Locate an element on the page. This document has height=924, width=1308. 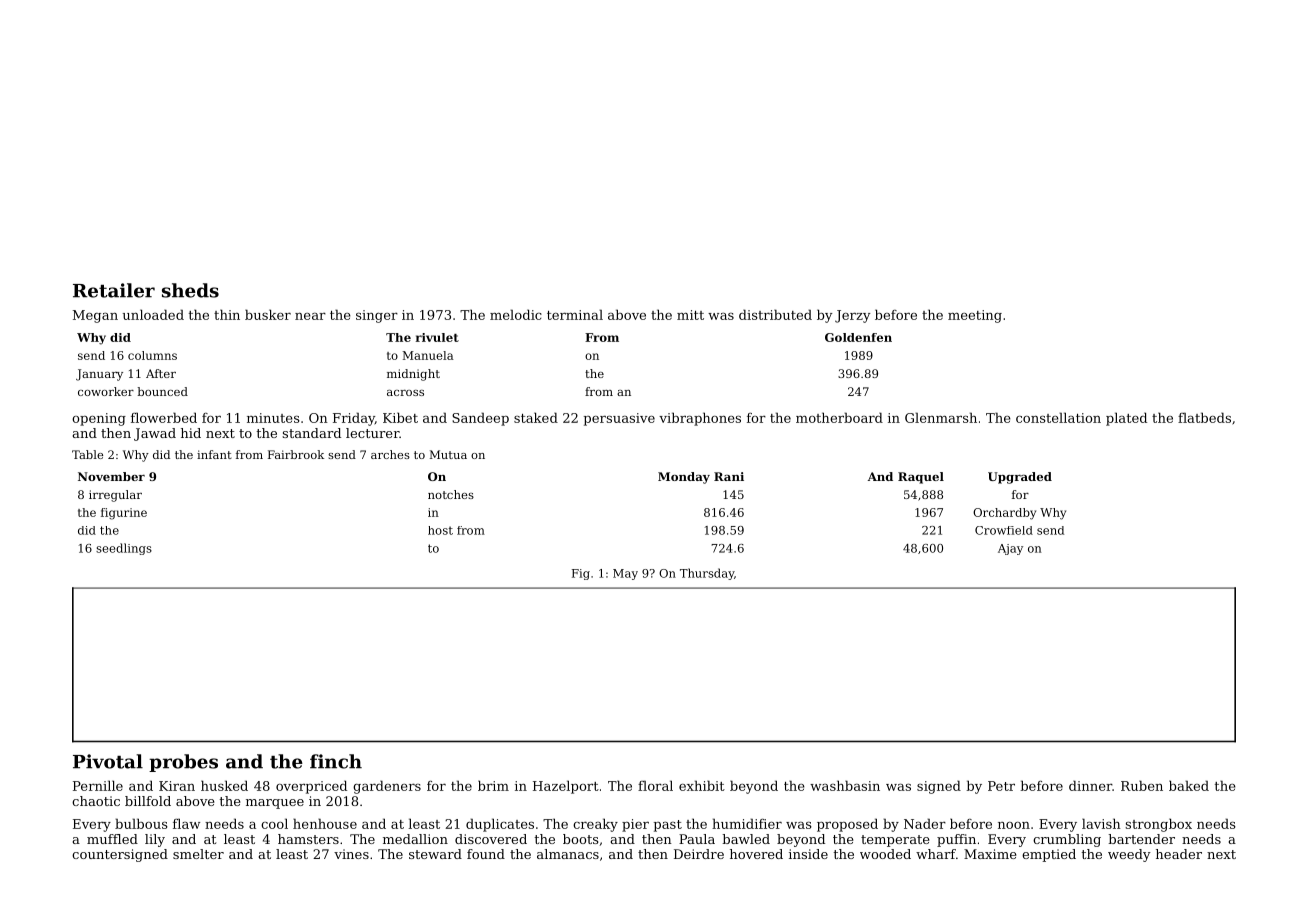
Ajay is located at coordinates (1010, 549).
